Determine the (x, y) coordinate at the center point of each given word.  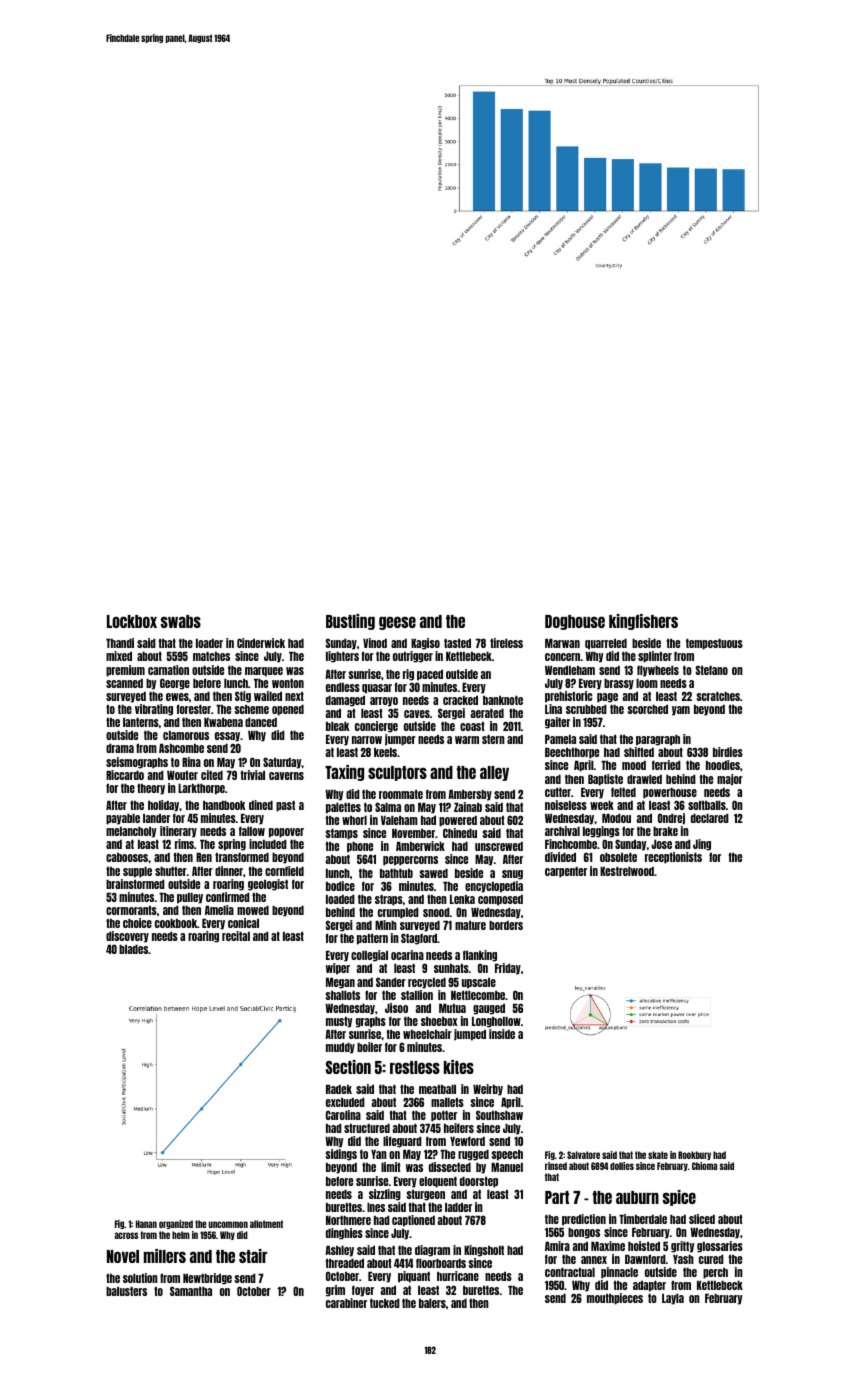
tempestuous (714, 644)
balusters (126, 1291)
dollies (622, 1166)
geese (397, 623)
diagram (432, 1251)
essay (227, 737)
